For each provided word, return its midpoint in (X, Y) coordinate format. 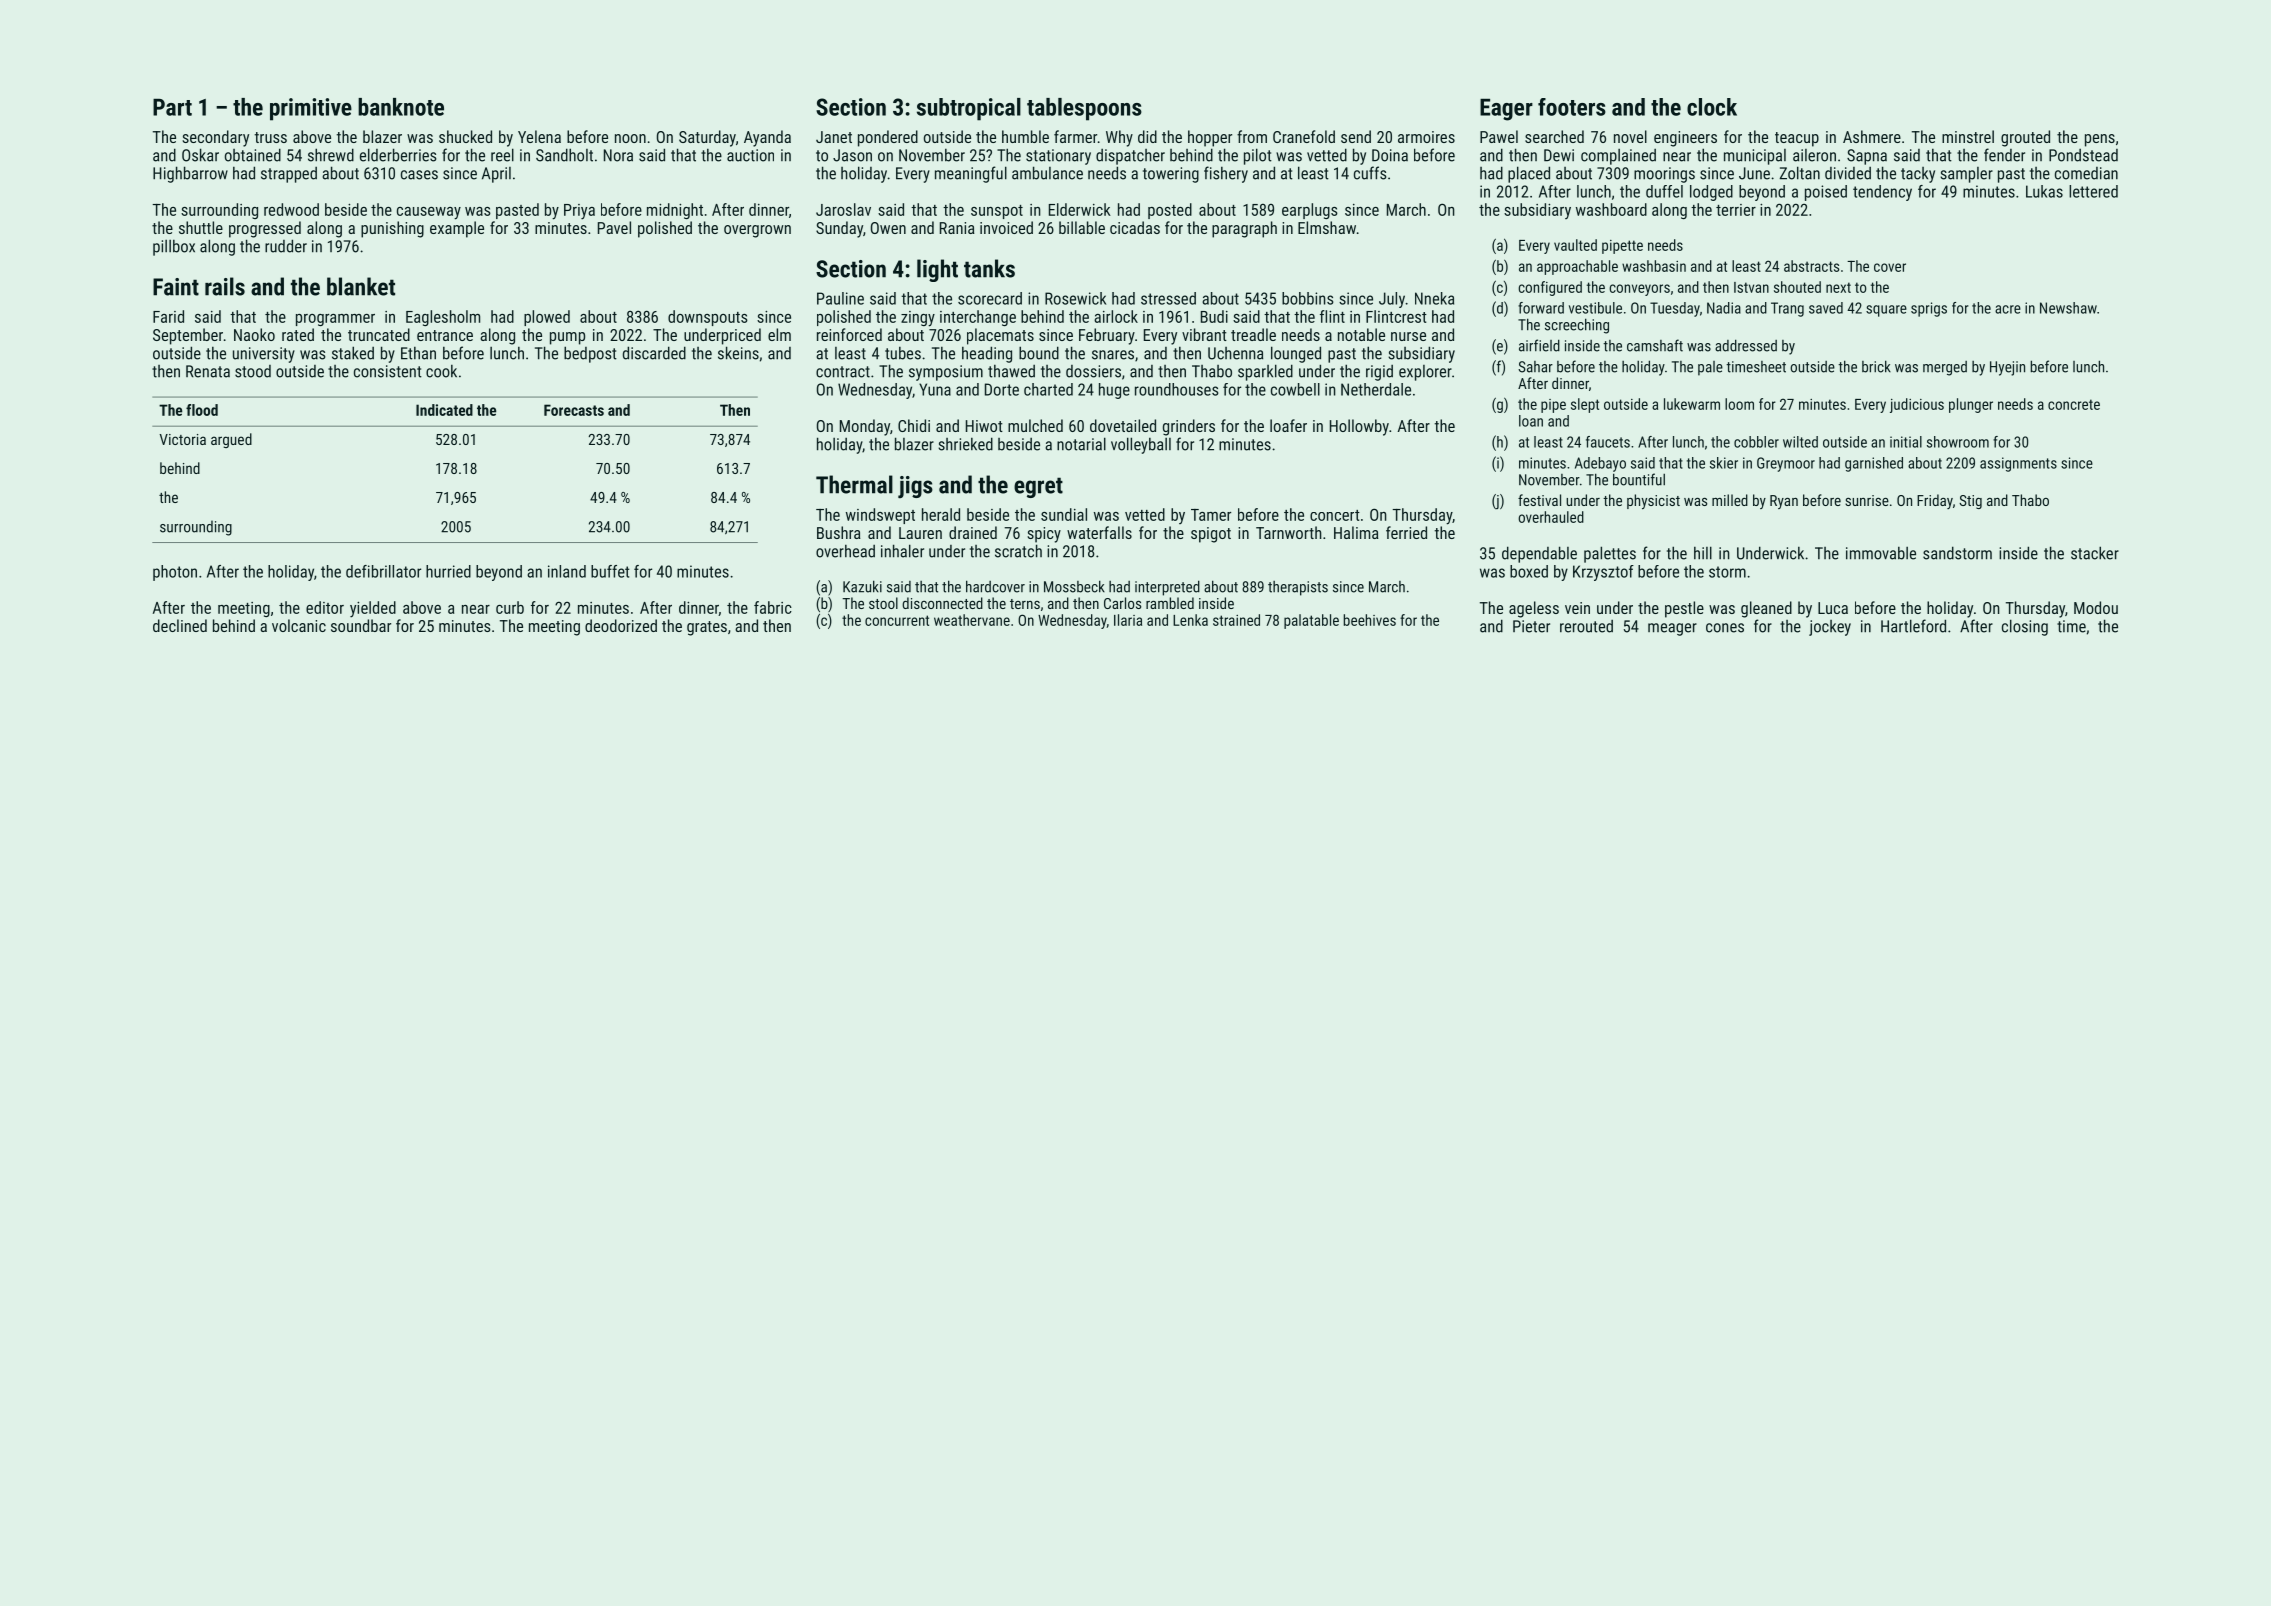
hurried (448, 571)
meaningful (971, 174)
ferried (1406, 532)
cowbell (1295, 389)
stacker (2095, 553)
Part (172, 107)
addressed (1746, 345)
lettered (2093, 191)
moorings (1664, 175)
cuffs (1370, 173)
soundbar (361, 625)
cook (441, 371)
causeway (429, 213)
